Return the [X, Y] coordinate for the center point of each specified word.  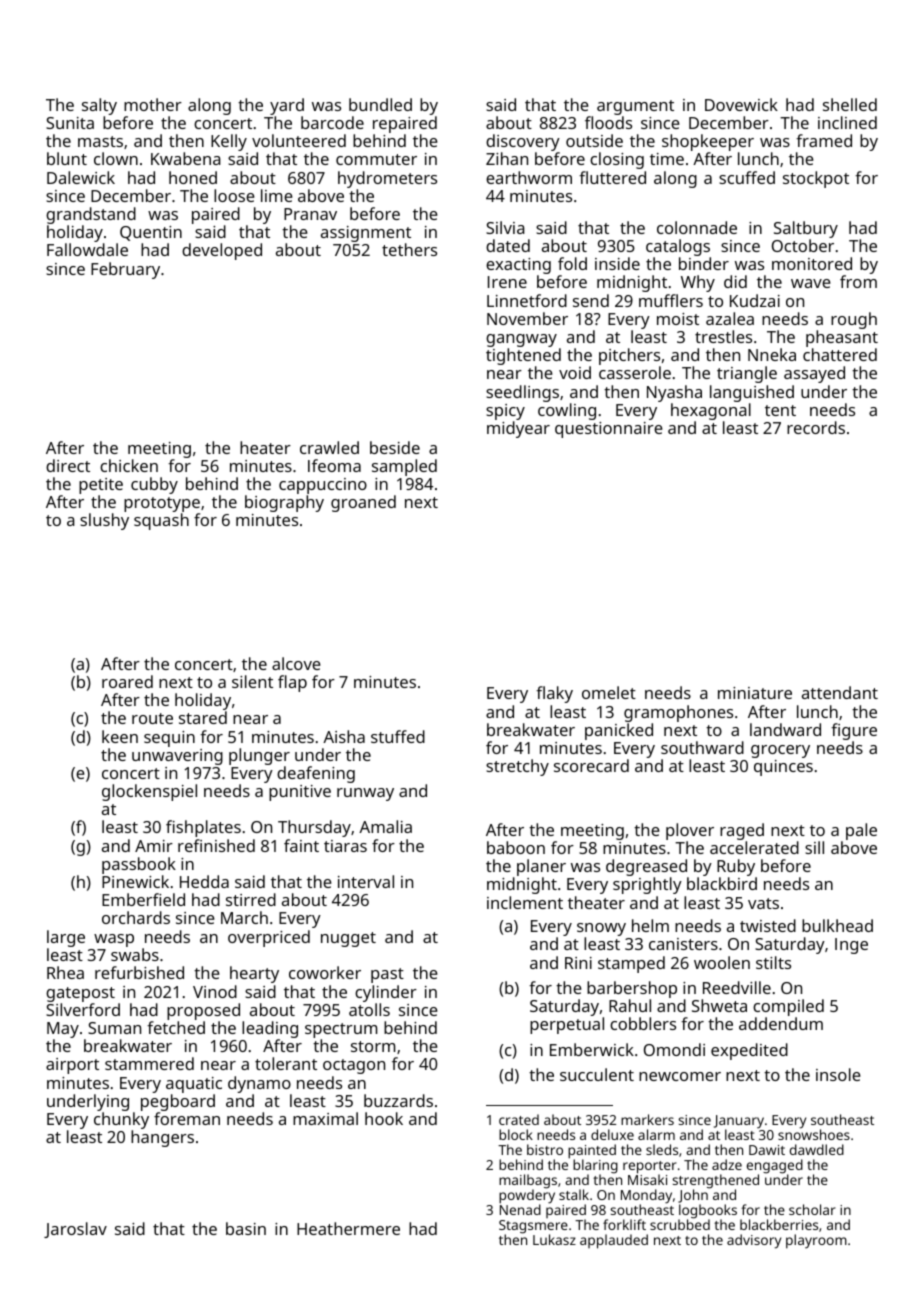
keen [120, 736]
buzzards [398, 1100]
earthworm [529, 177]
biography [284, 503]
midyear [518, 429]
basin [246, 1228]
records [816, 427]
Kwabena [186, 158]
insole [838, 1074]
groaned [363, 503]
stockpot [816, 179]
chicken [129, 465]
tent [780, 410]
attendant [840, 692]
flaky [554, 694]
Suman [114, 1028]
